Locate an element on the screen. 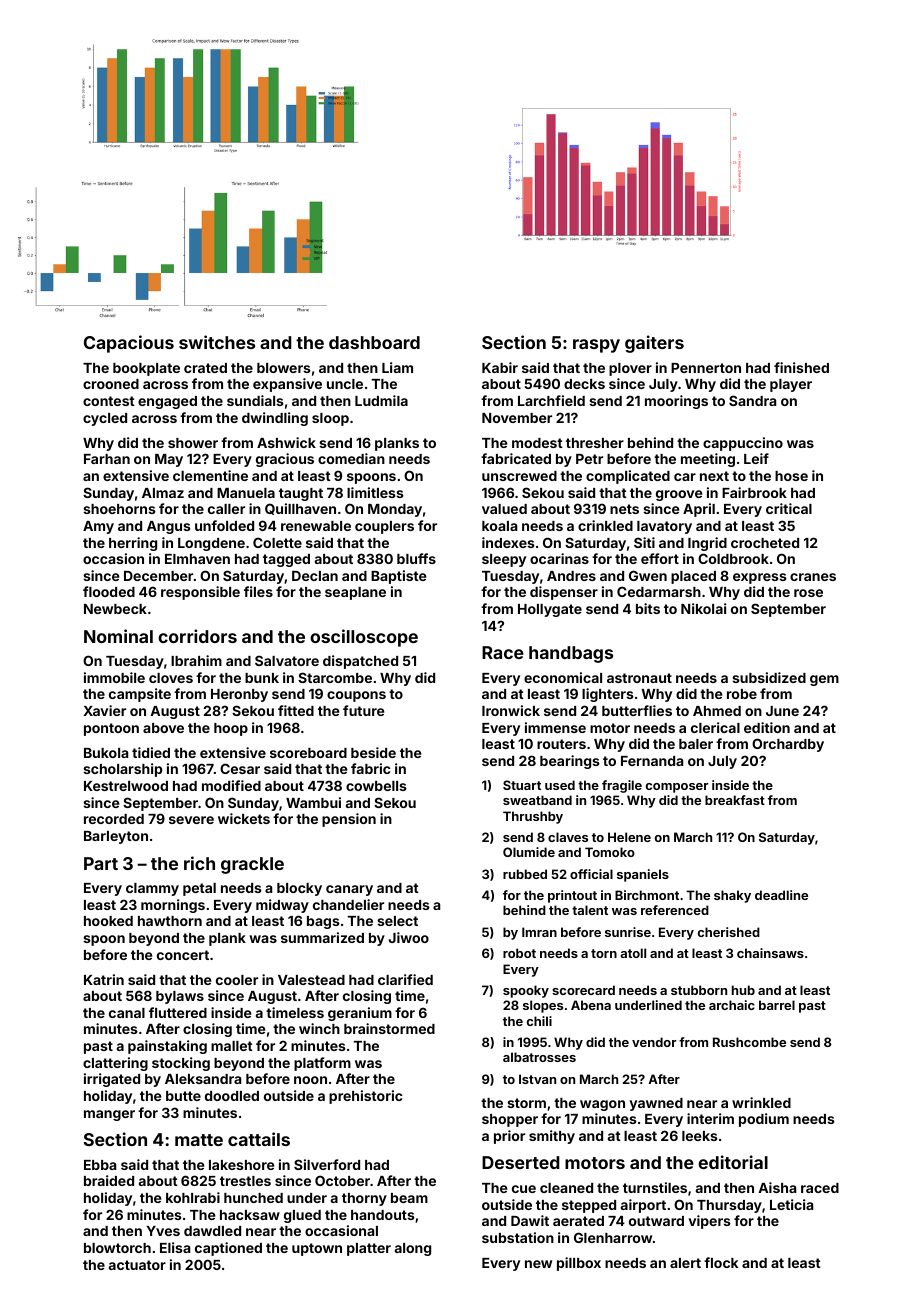 Image resolution: width=924 pixels, height=1308 pixels. limitless is located at coordinates (375, 492).
